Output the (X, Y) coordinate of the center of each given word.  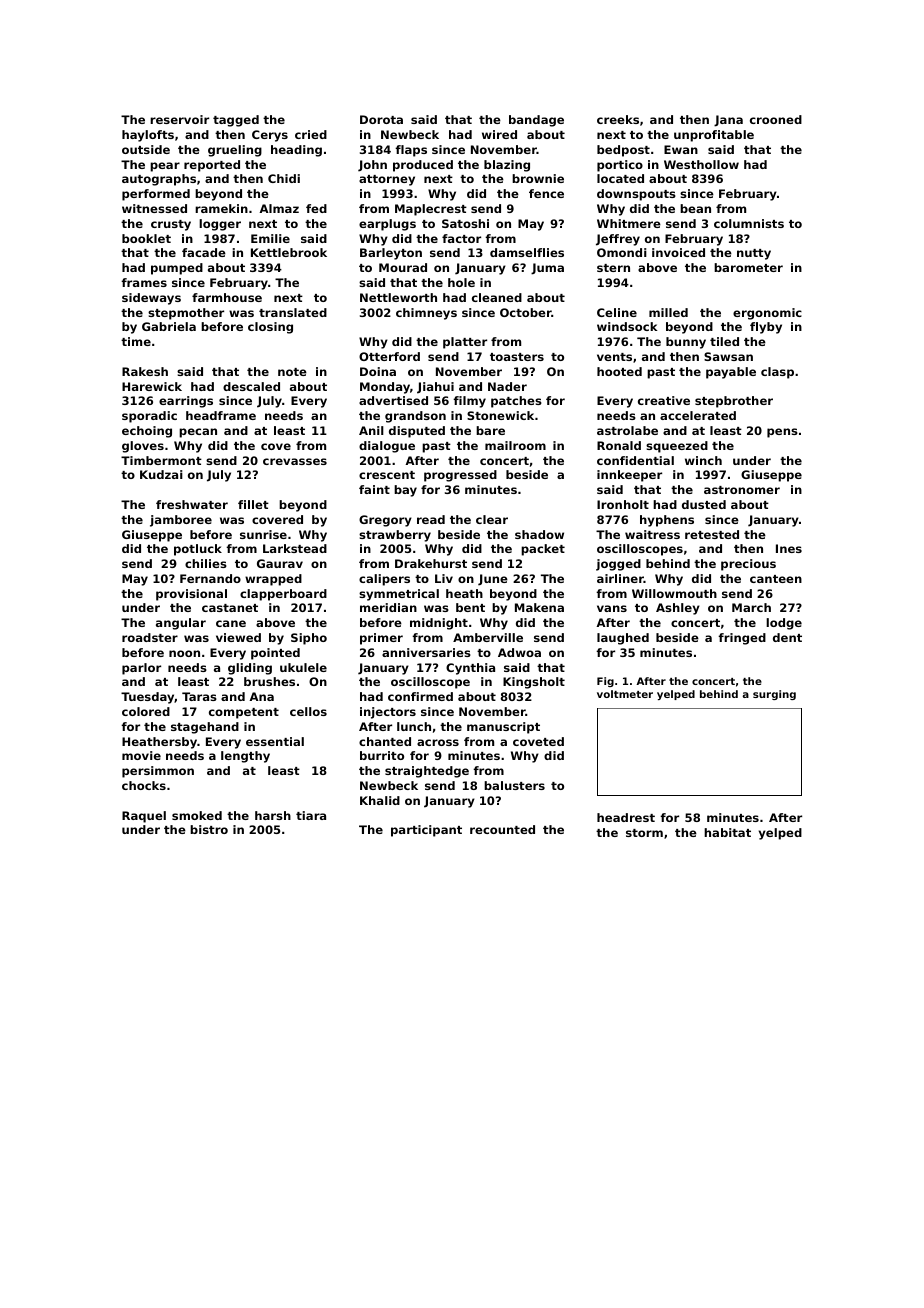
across (438, 742)
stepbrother (734, 402)
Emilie (270, 238)
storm (644, 833)
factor (461, 238)
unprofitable (714, 136)
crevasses (295, 461)
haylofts (148, 136)
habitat (727, 832)
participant (426, 831)
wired (499, 134)
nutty (754, 254)
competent (244, 713)
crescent (387, 475)
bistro (209, 829)
